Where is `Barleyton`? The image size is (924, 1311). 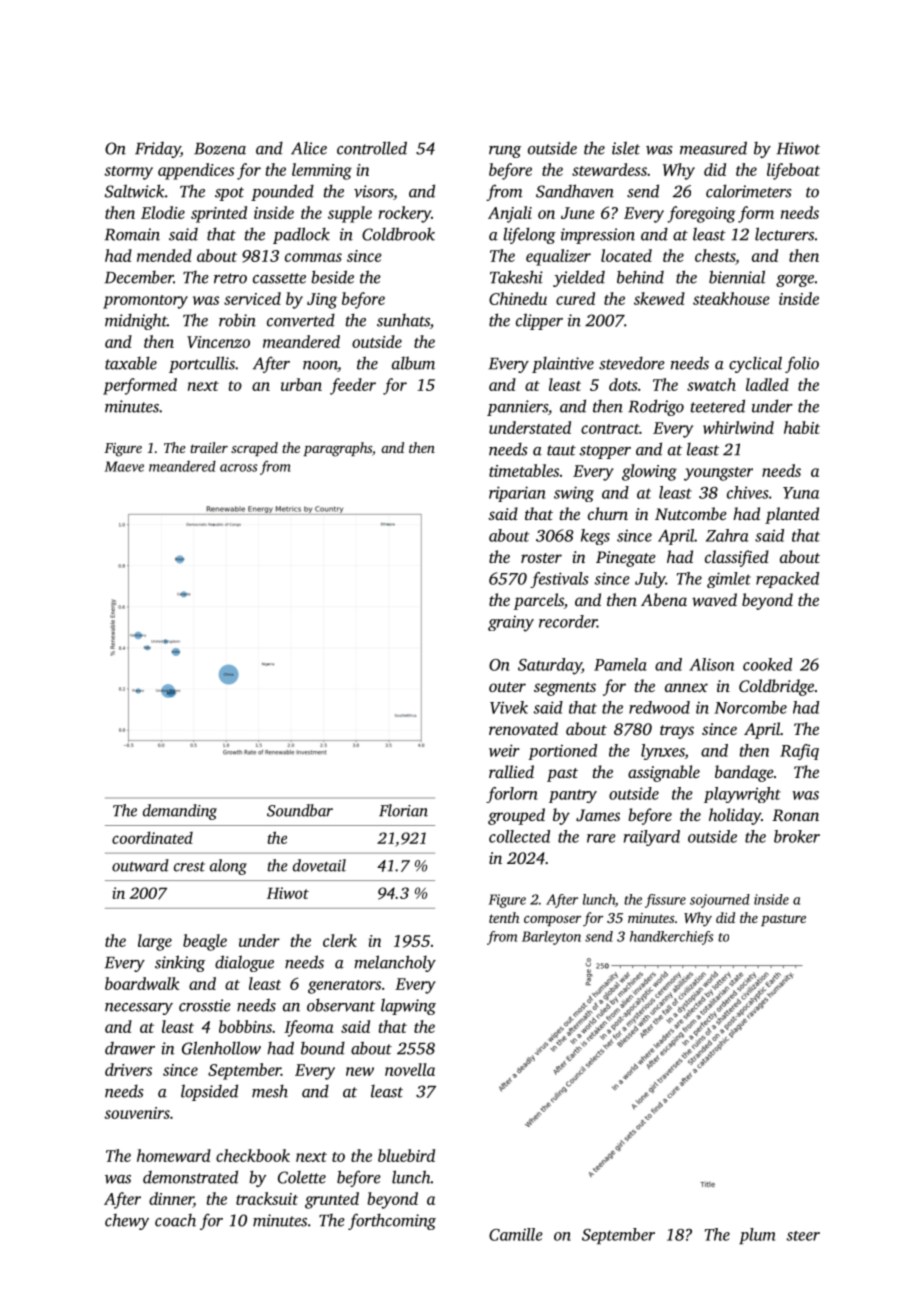
Barleyton is located at coordinates (551, 938).
